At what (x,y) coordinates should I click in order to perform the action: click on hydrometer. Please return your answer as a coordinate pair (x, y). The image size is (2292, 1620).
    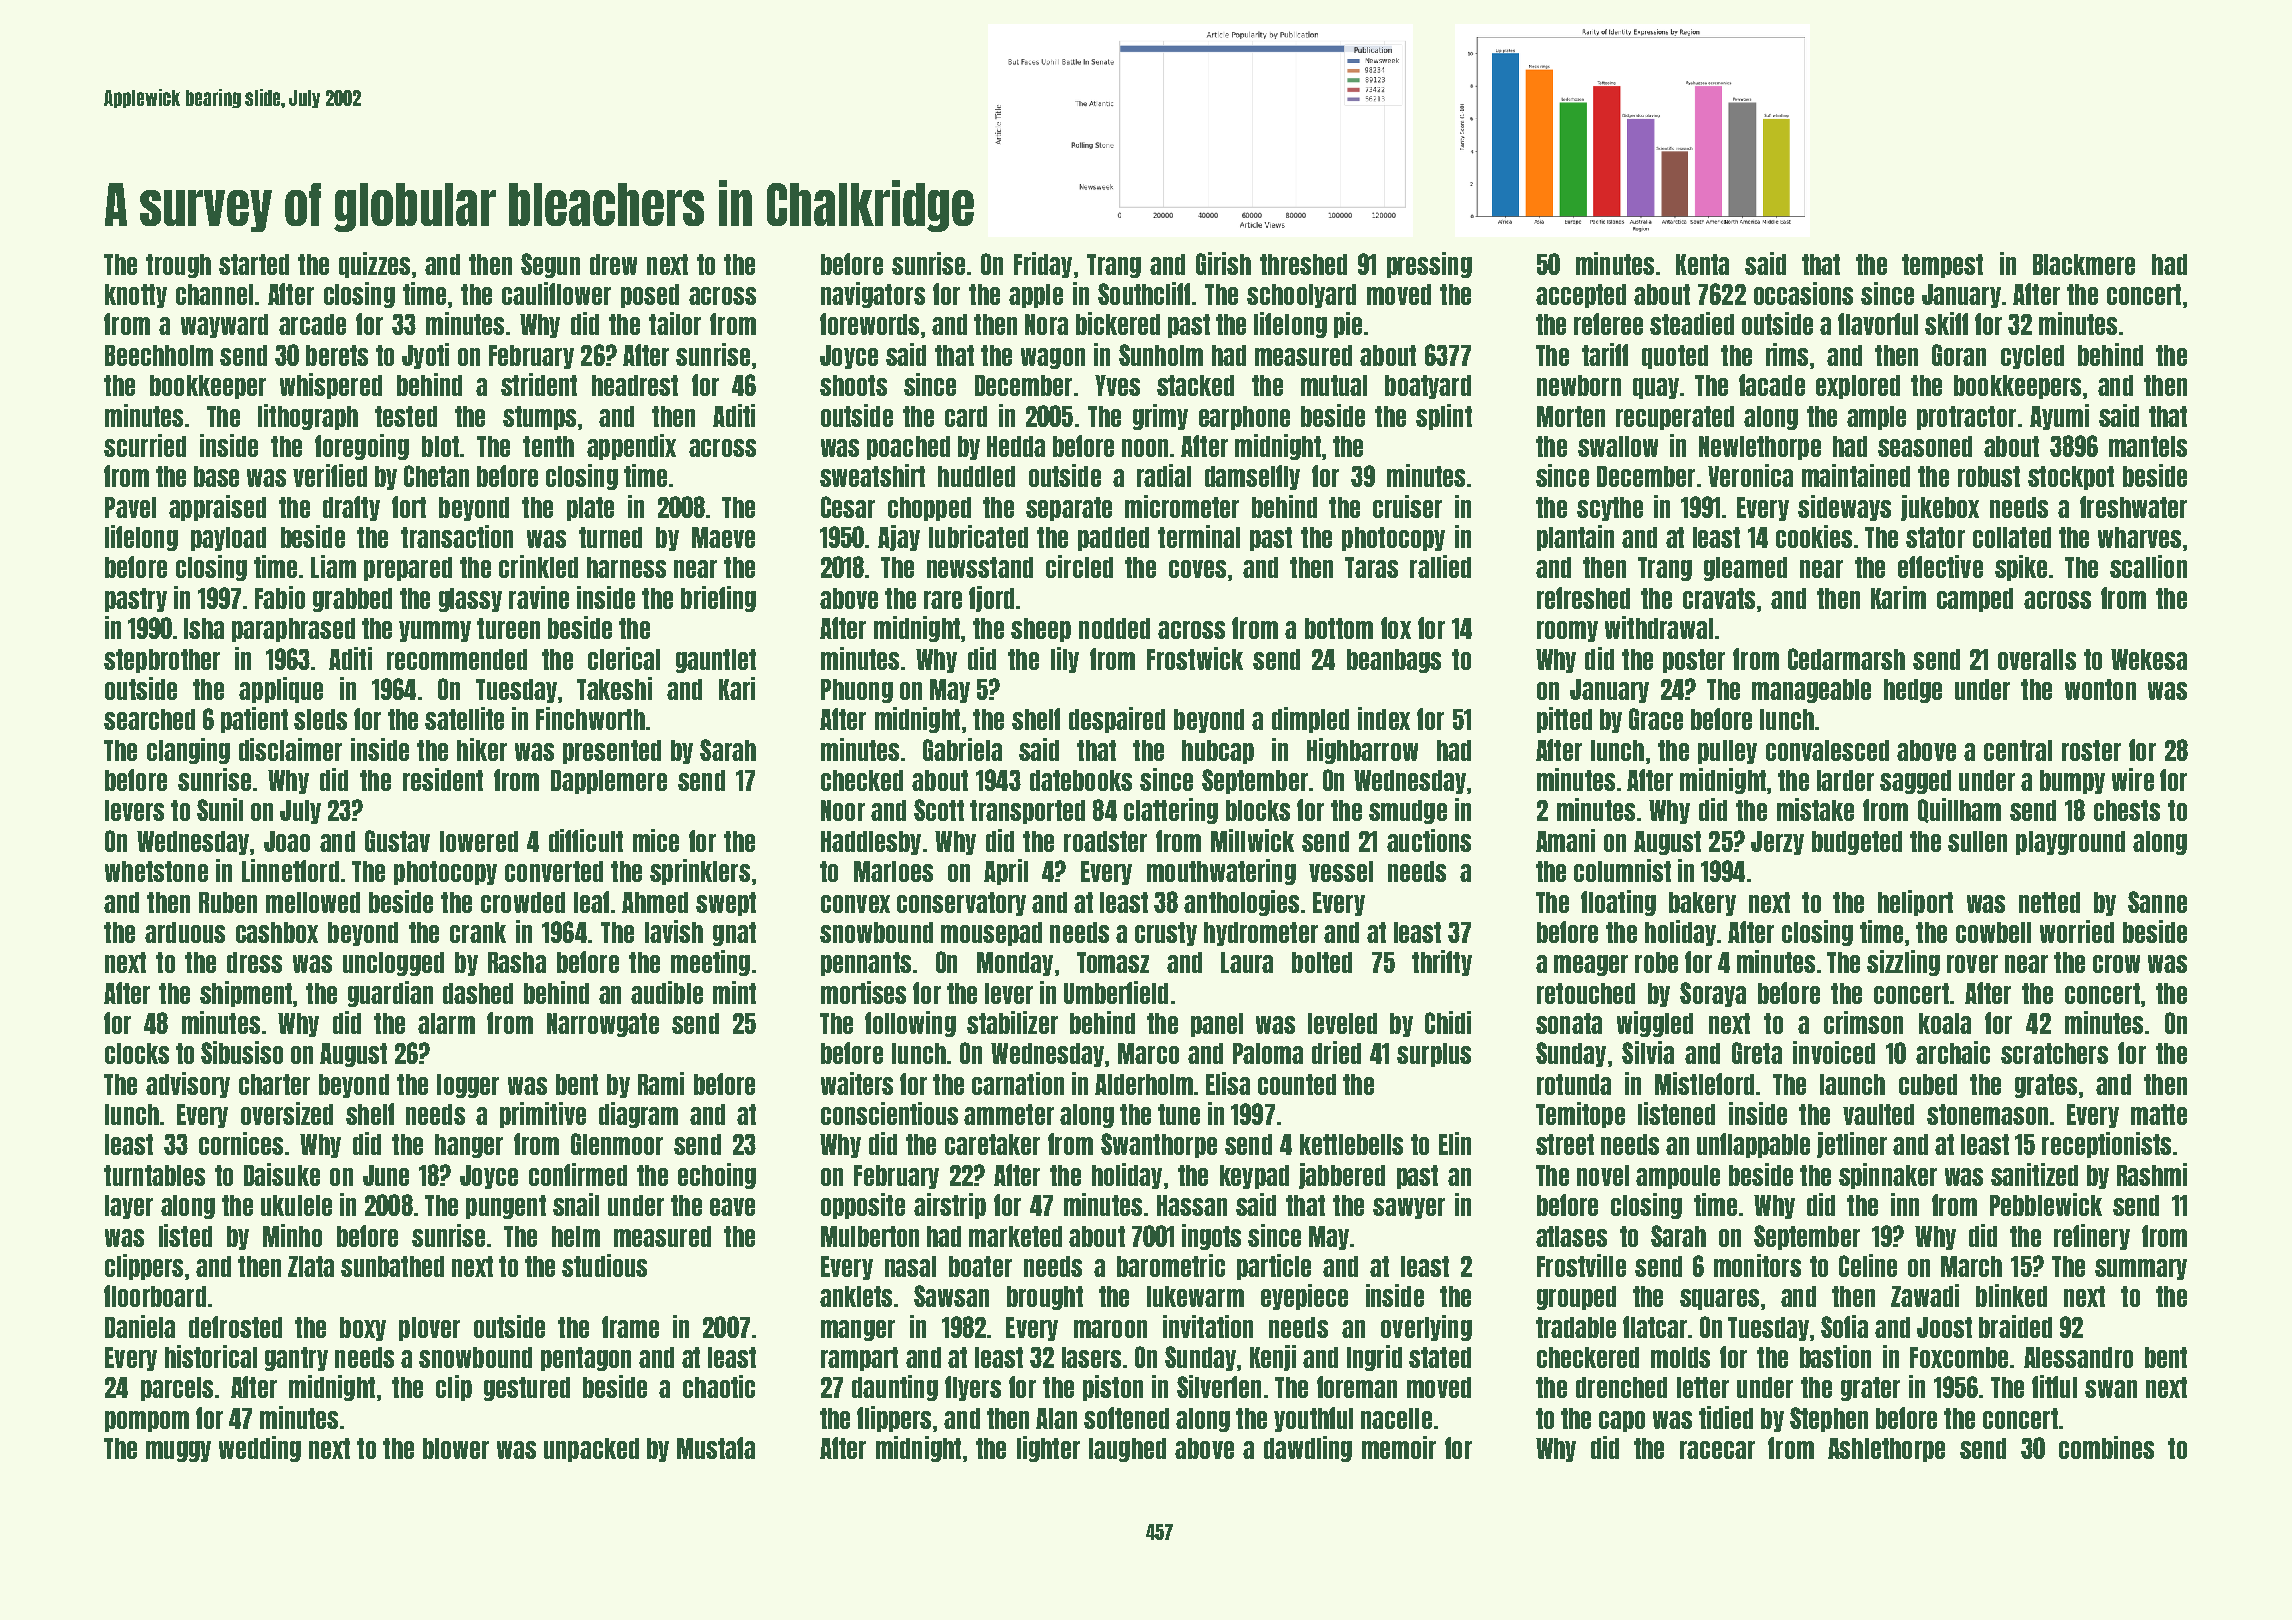
    Looking at the image, I should click on (1261, 934).
